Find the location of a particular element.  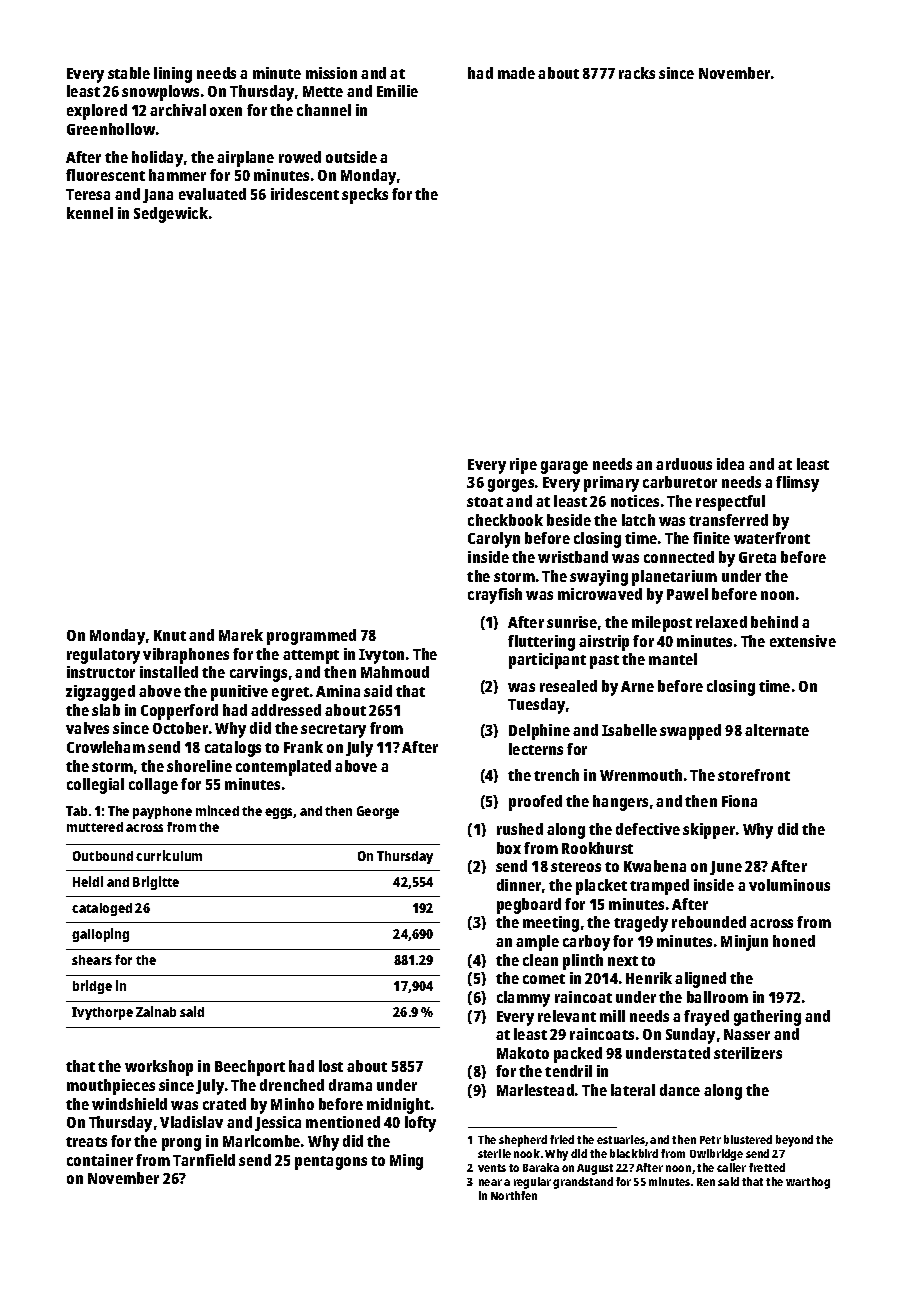

workshop is located at coordinates (159, 1068).
